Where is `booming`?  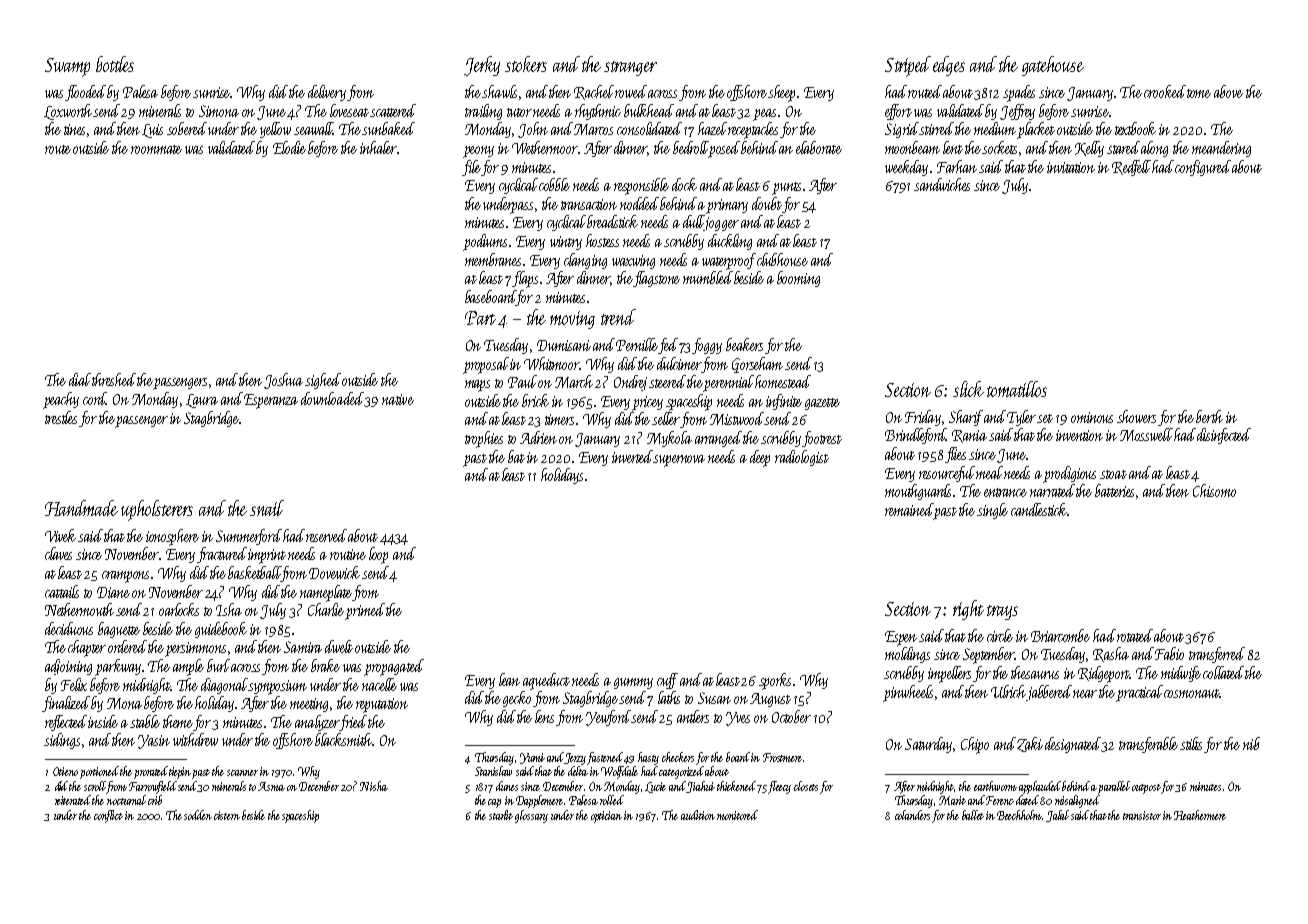
booming is located at coordinates (798, 279).
